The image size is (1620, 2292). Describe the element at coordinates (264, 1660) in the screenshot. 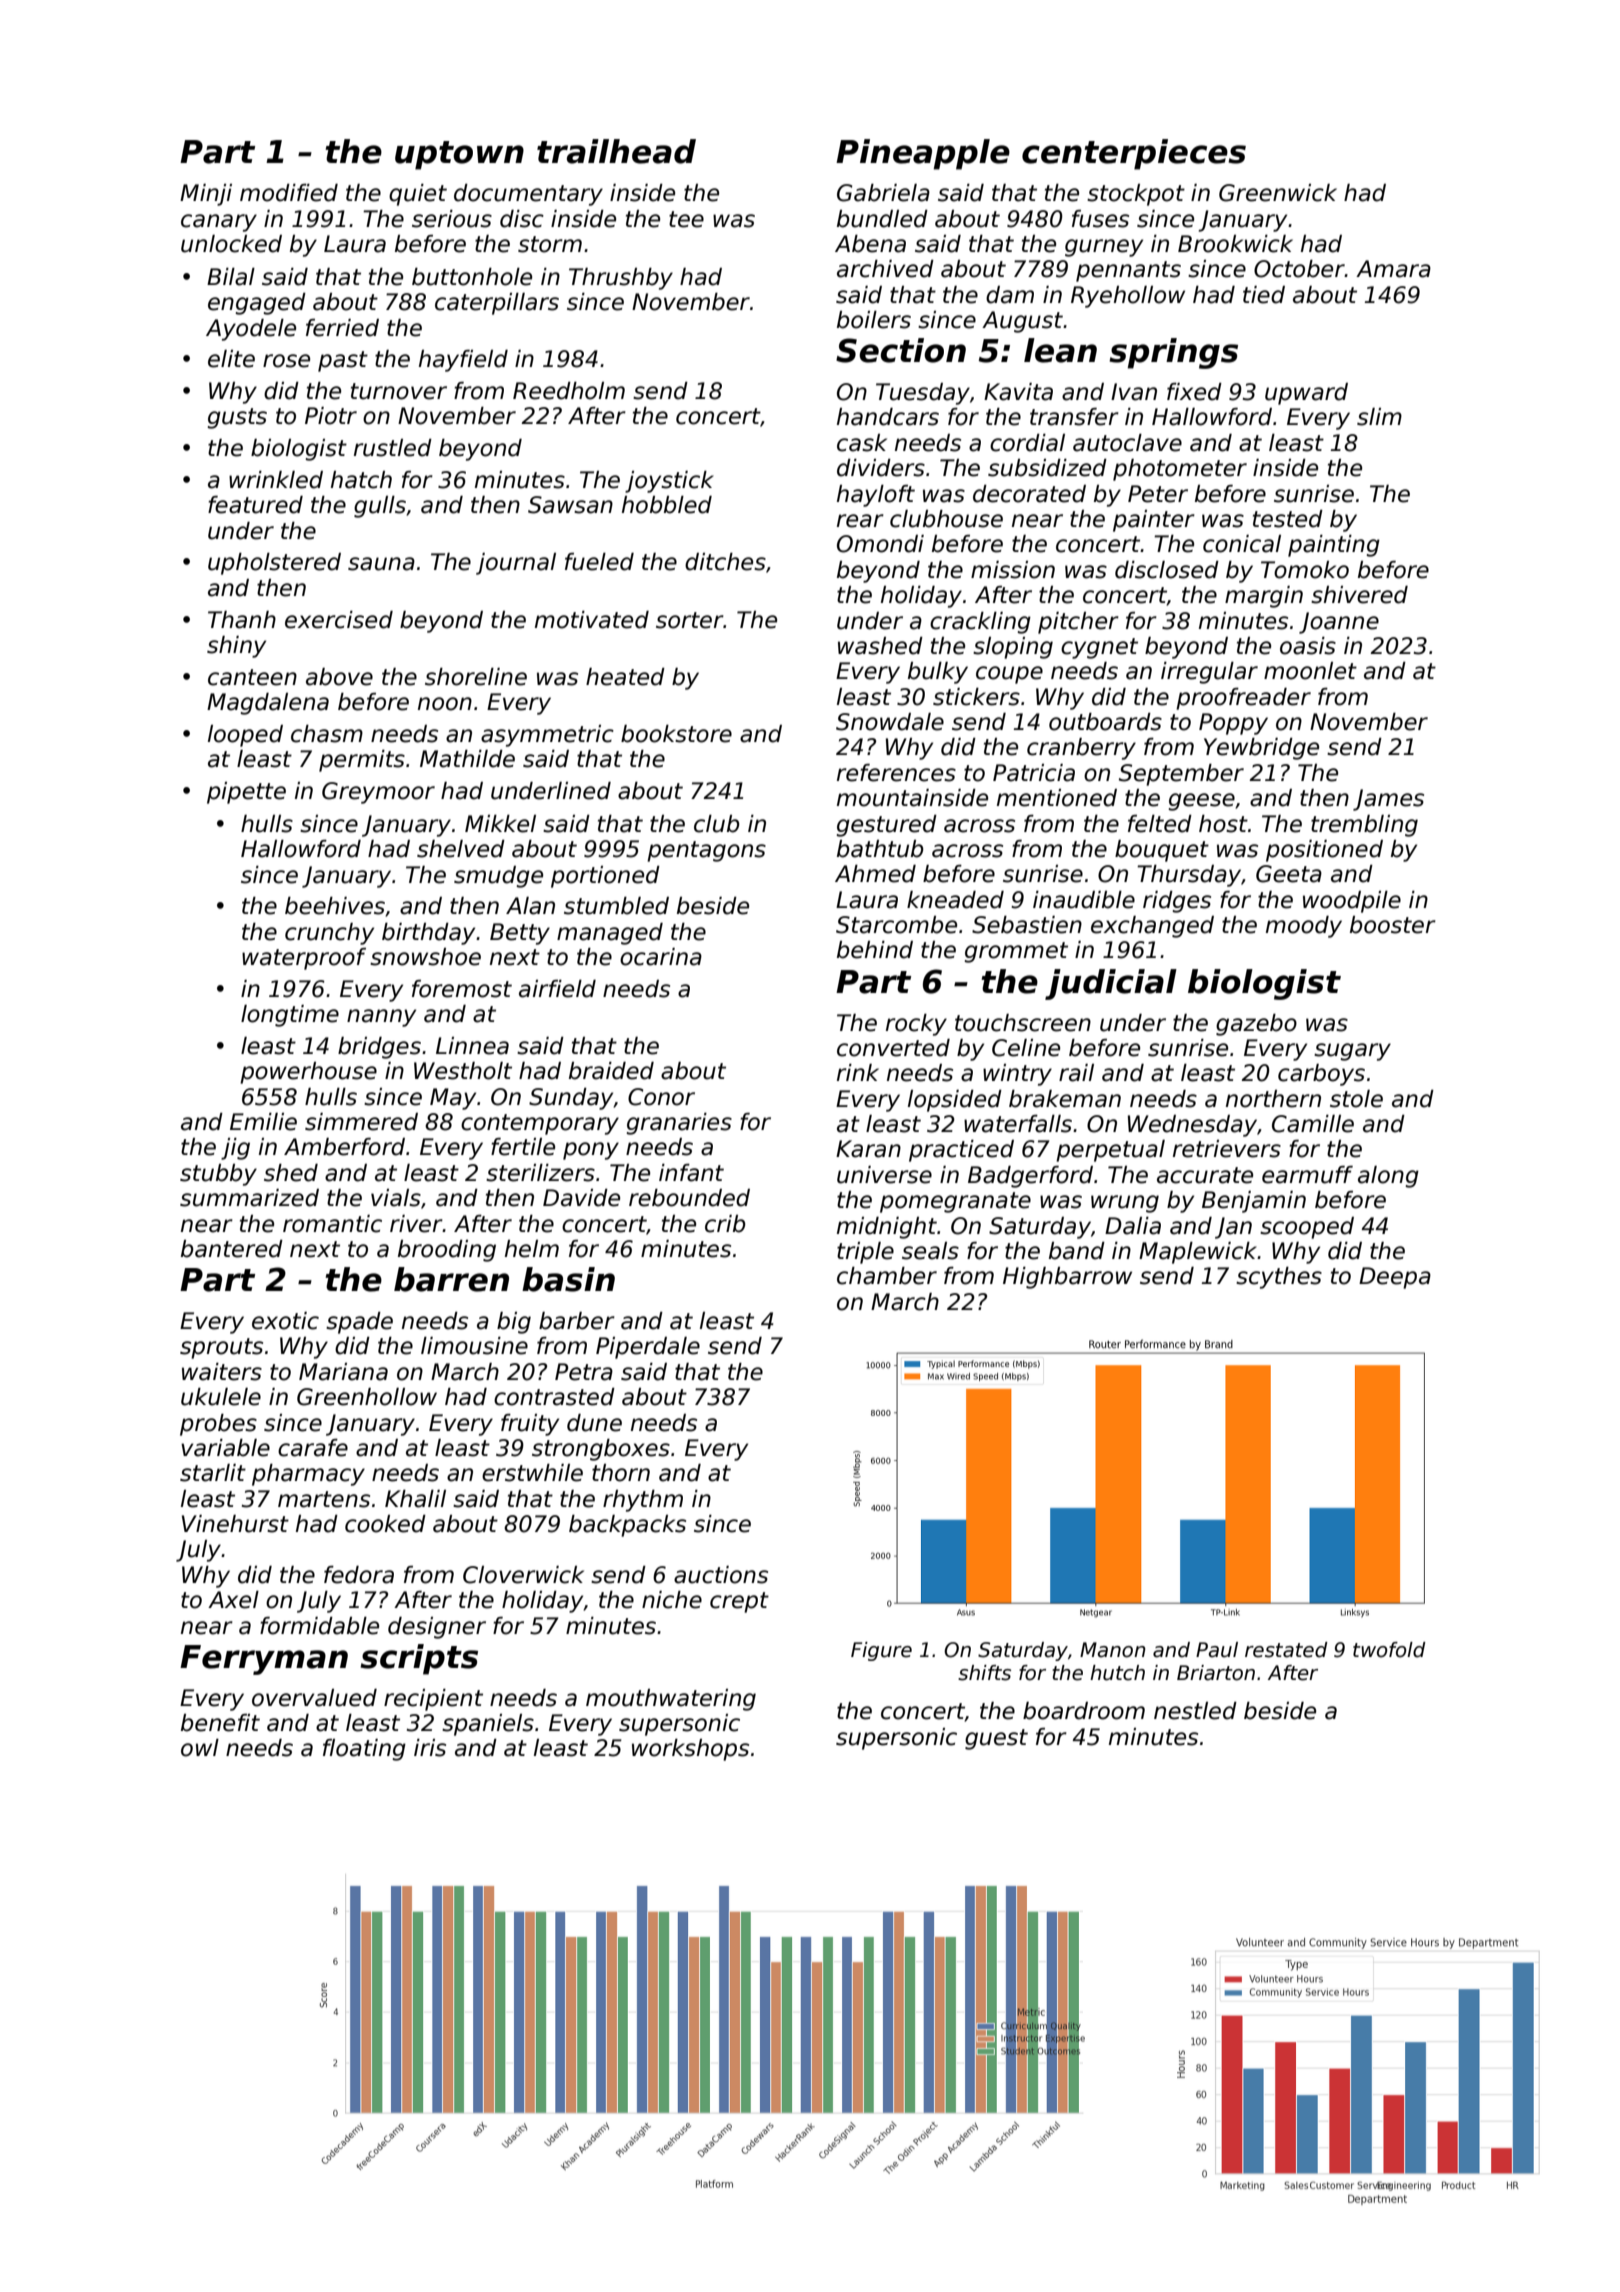

I see `Ferryman` at that location.
